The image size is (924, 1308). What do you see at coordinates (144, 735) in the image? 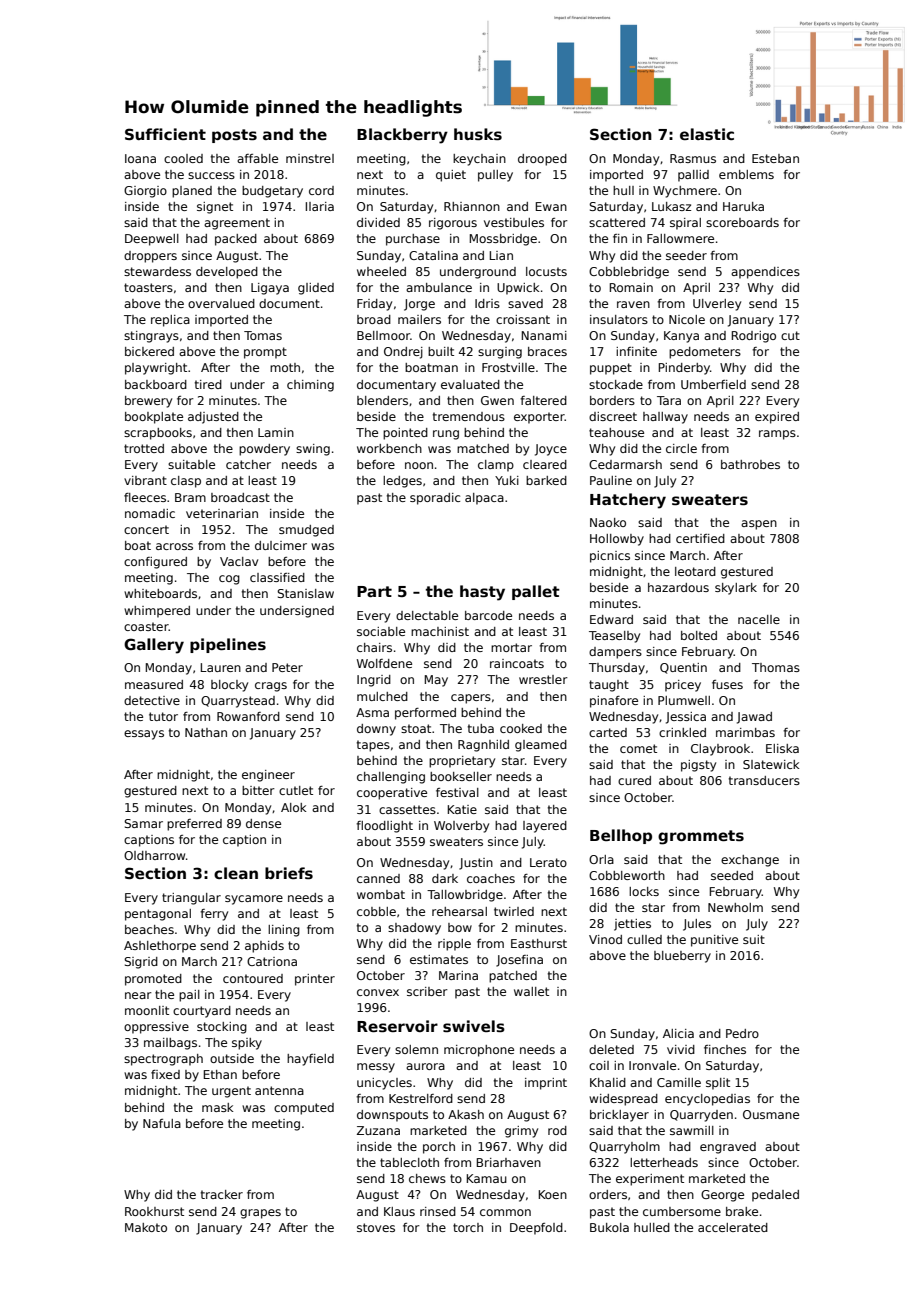
I see `essays` at bounding box center [144, 735].
